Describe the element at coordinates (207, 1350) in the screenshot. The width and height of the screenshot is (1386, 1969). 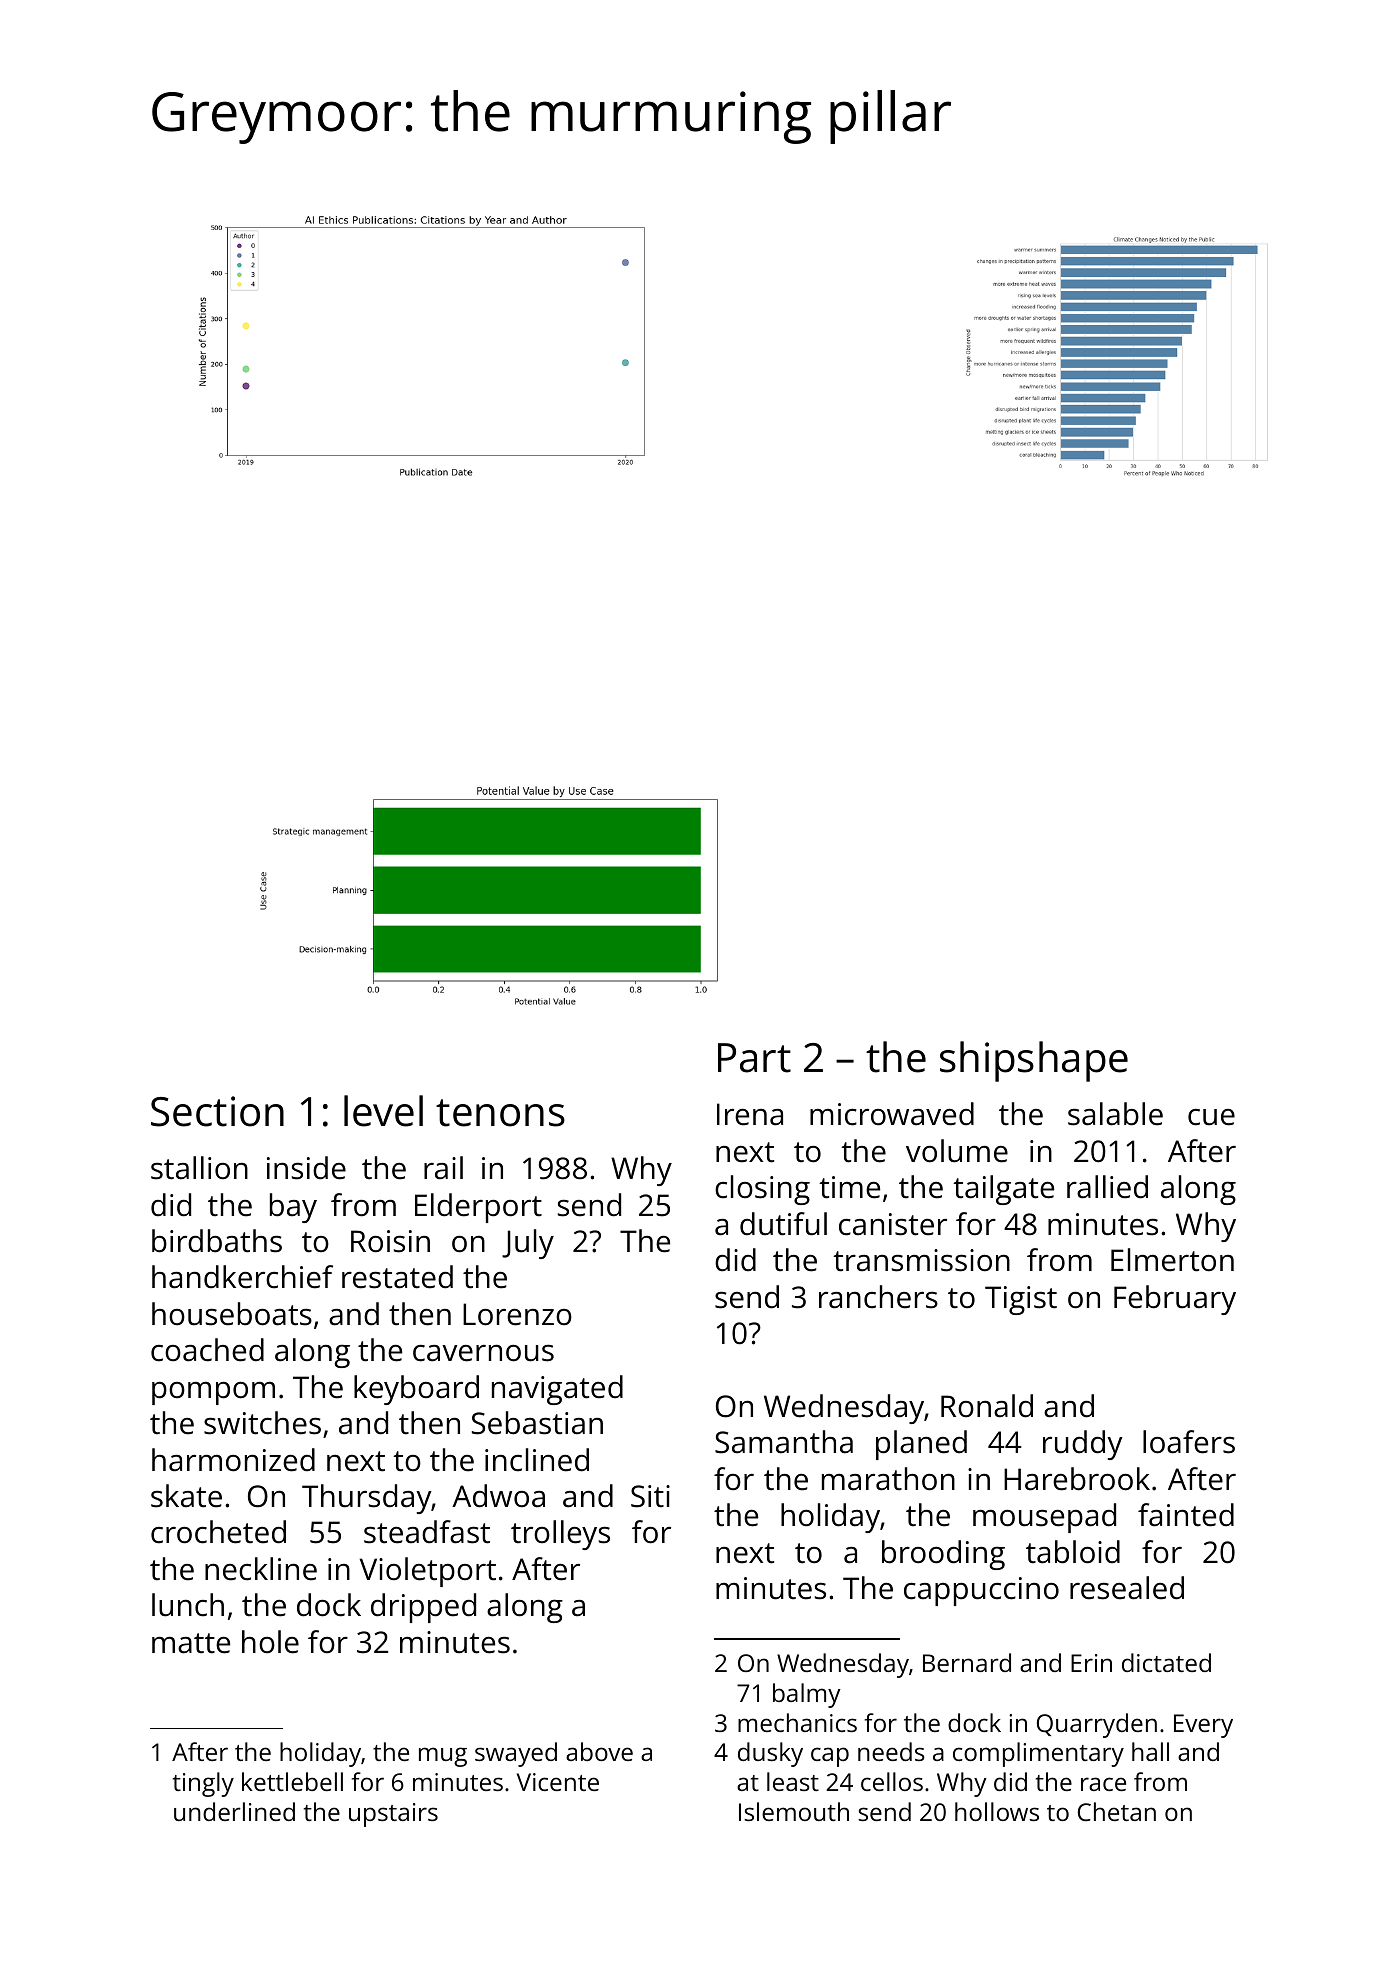
I see `coached` at that location.
